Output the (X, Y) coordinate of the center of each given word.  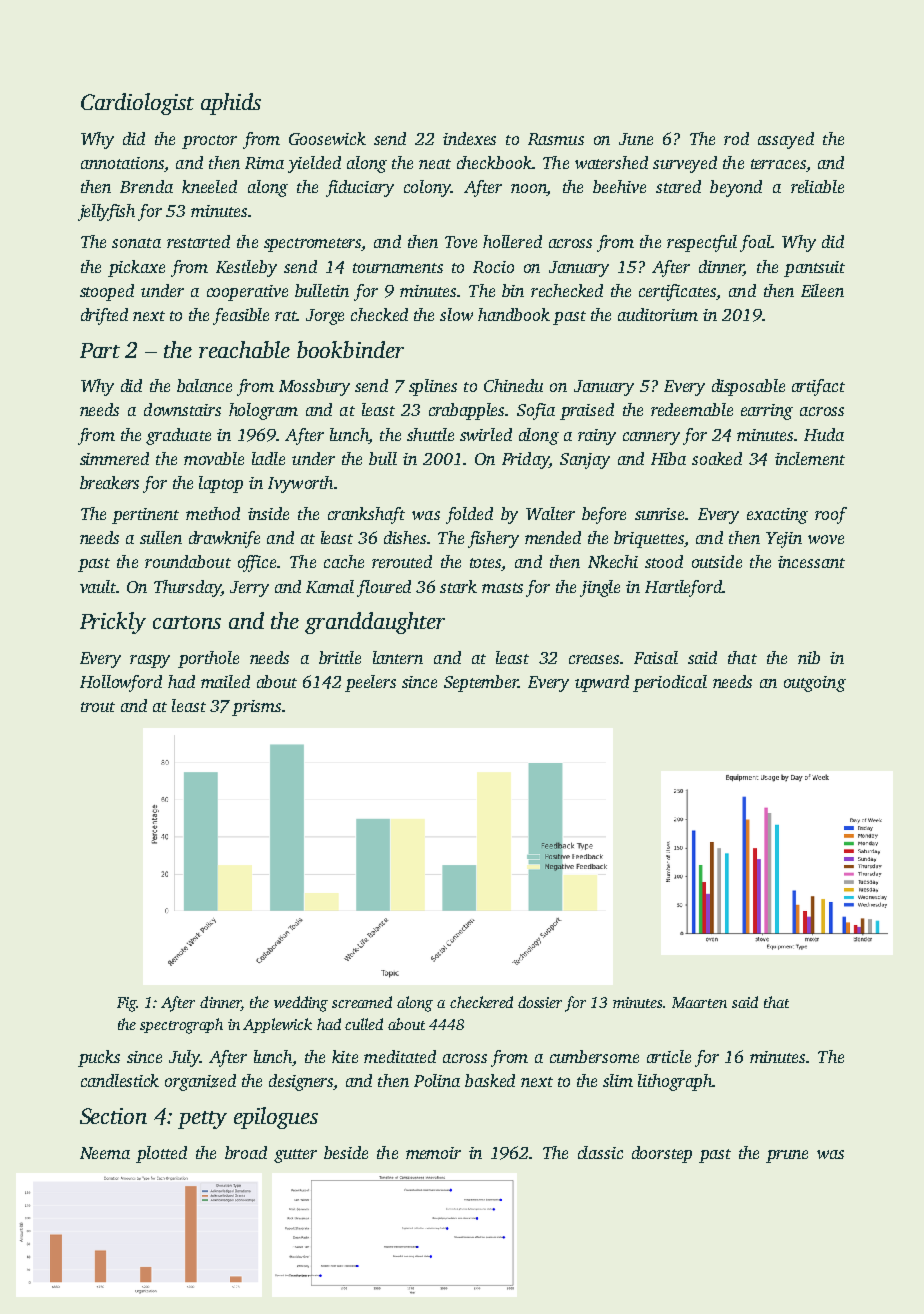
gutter (295, 1156)
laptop (221, 484)
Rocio (493, 267)
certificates (677, 292)
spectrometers (313, 245)
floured (384, 588)
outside (717, 561)
